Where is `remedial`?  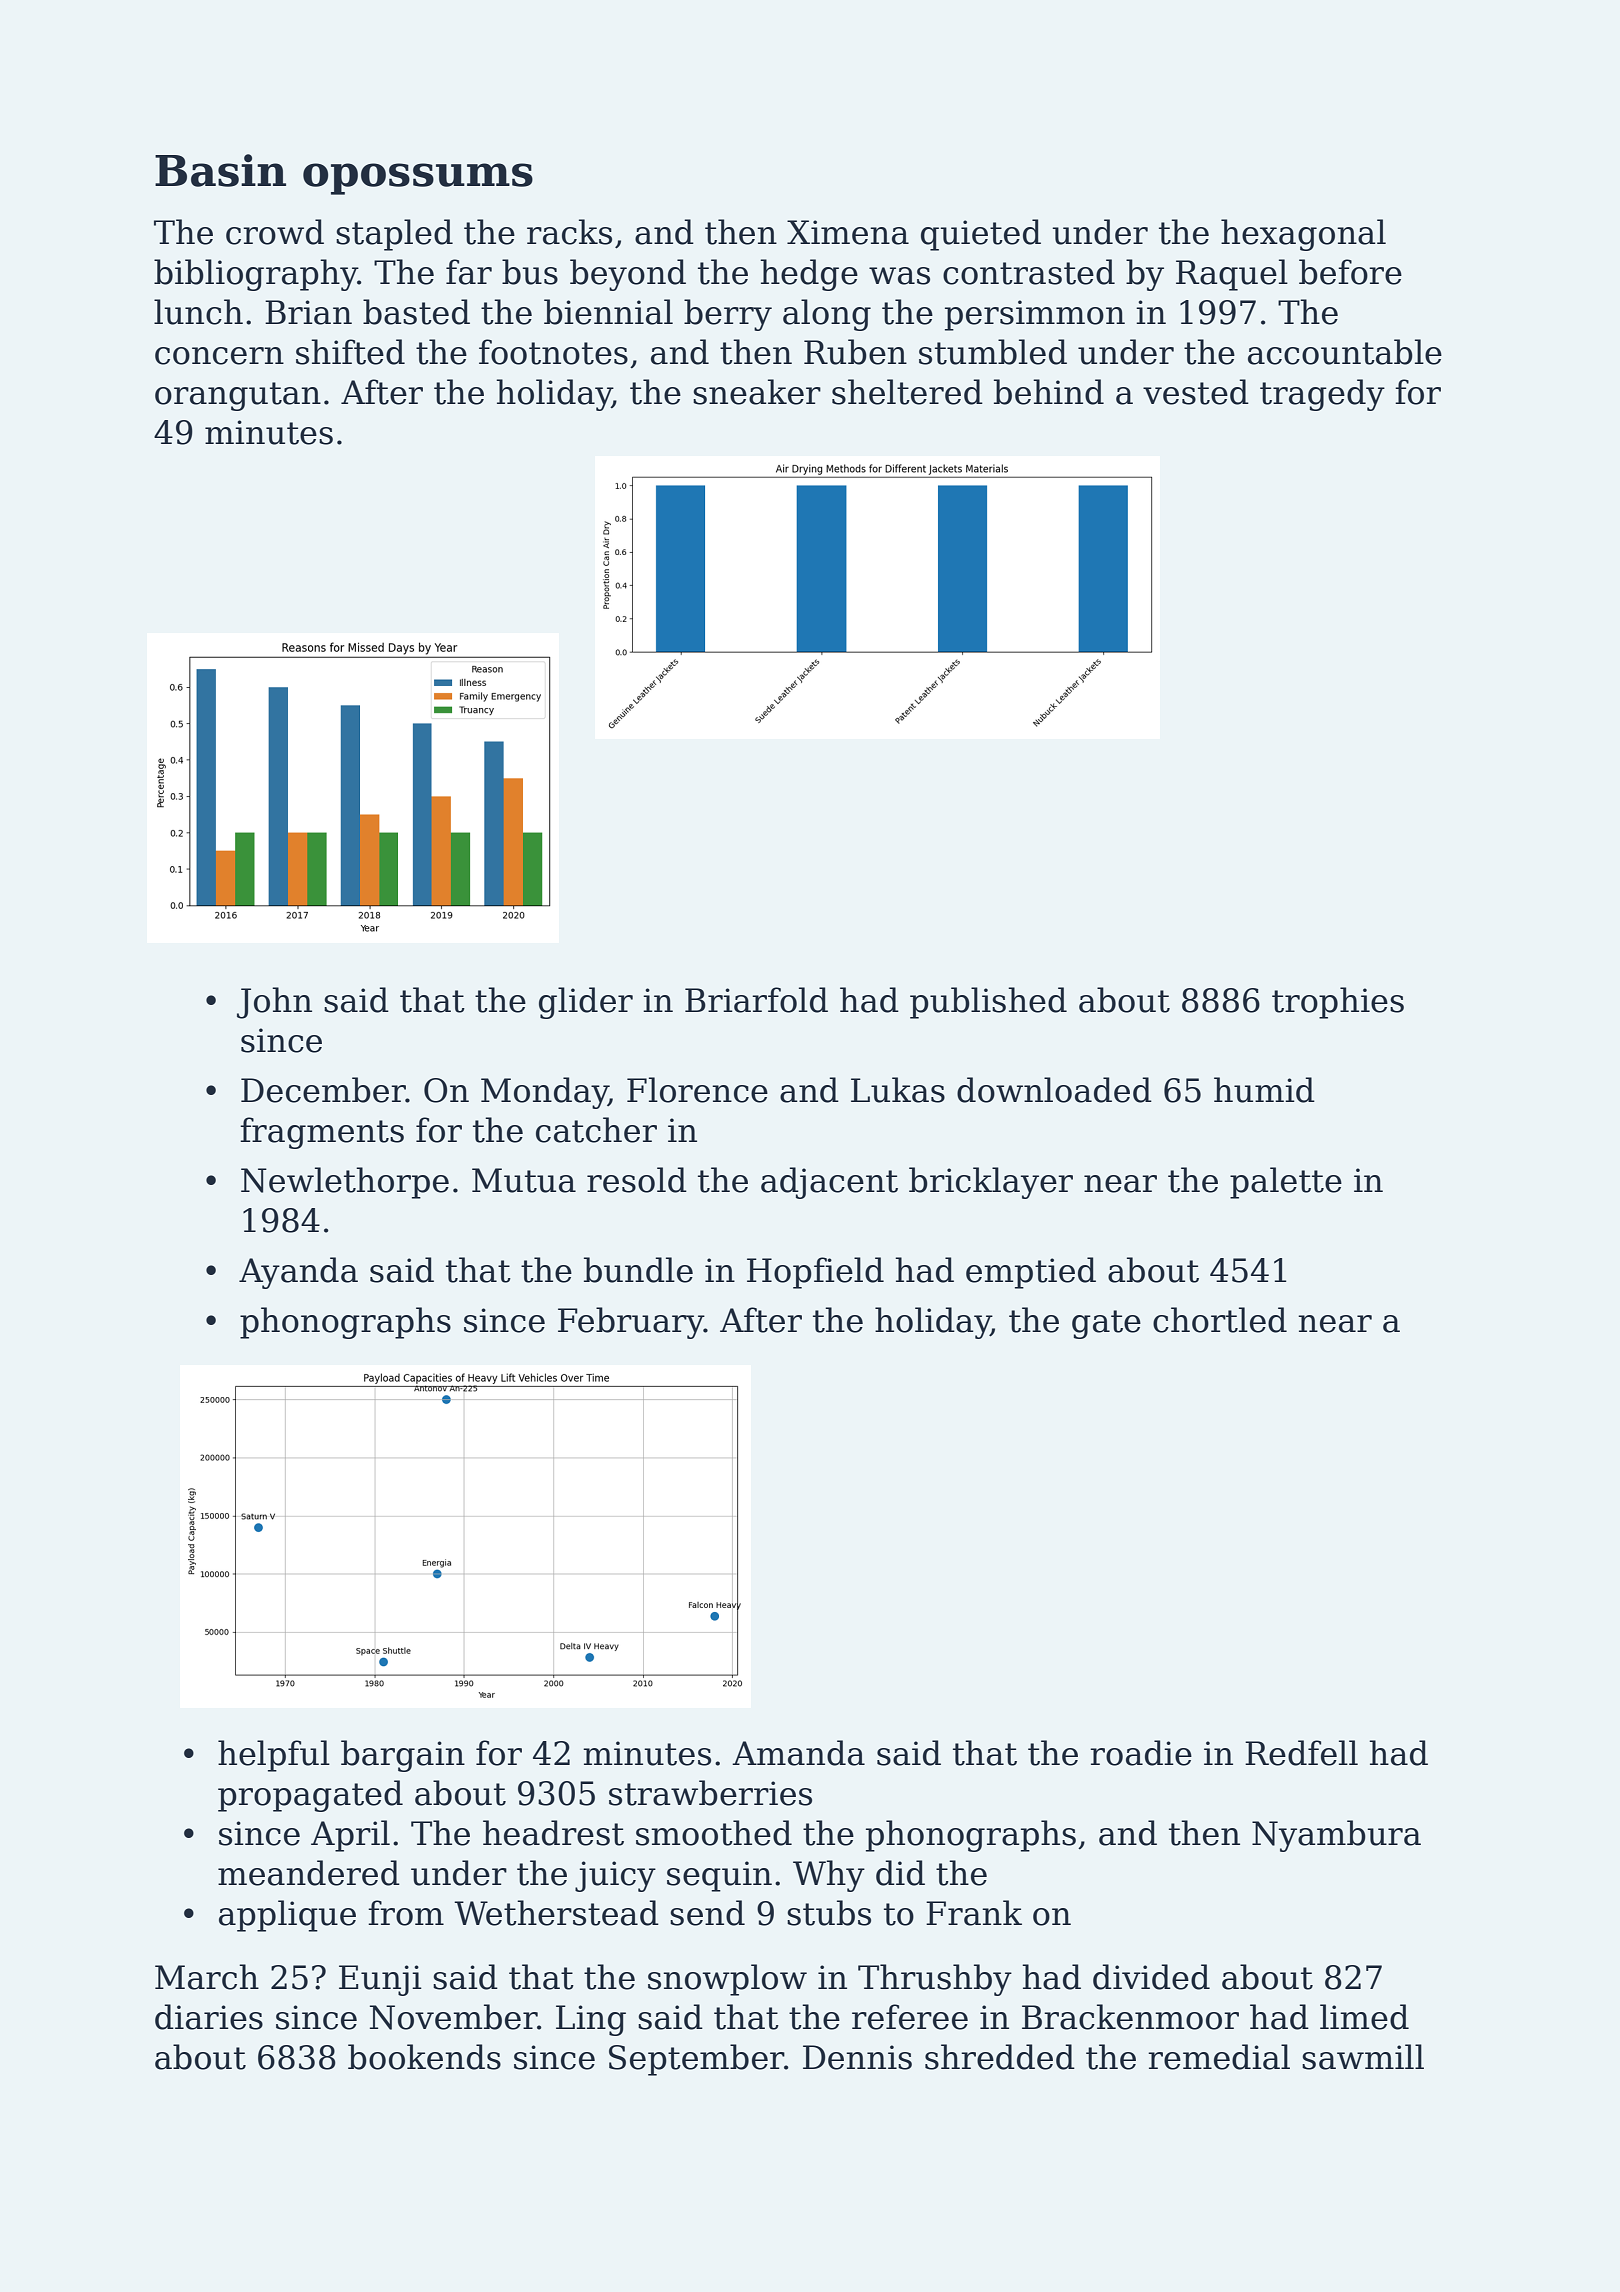 remedial is located at coordinates (1219, 2057).
